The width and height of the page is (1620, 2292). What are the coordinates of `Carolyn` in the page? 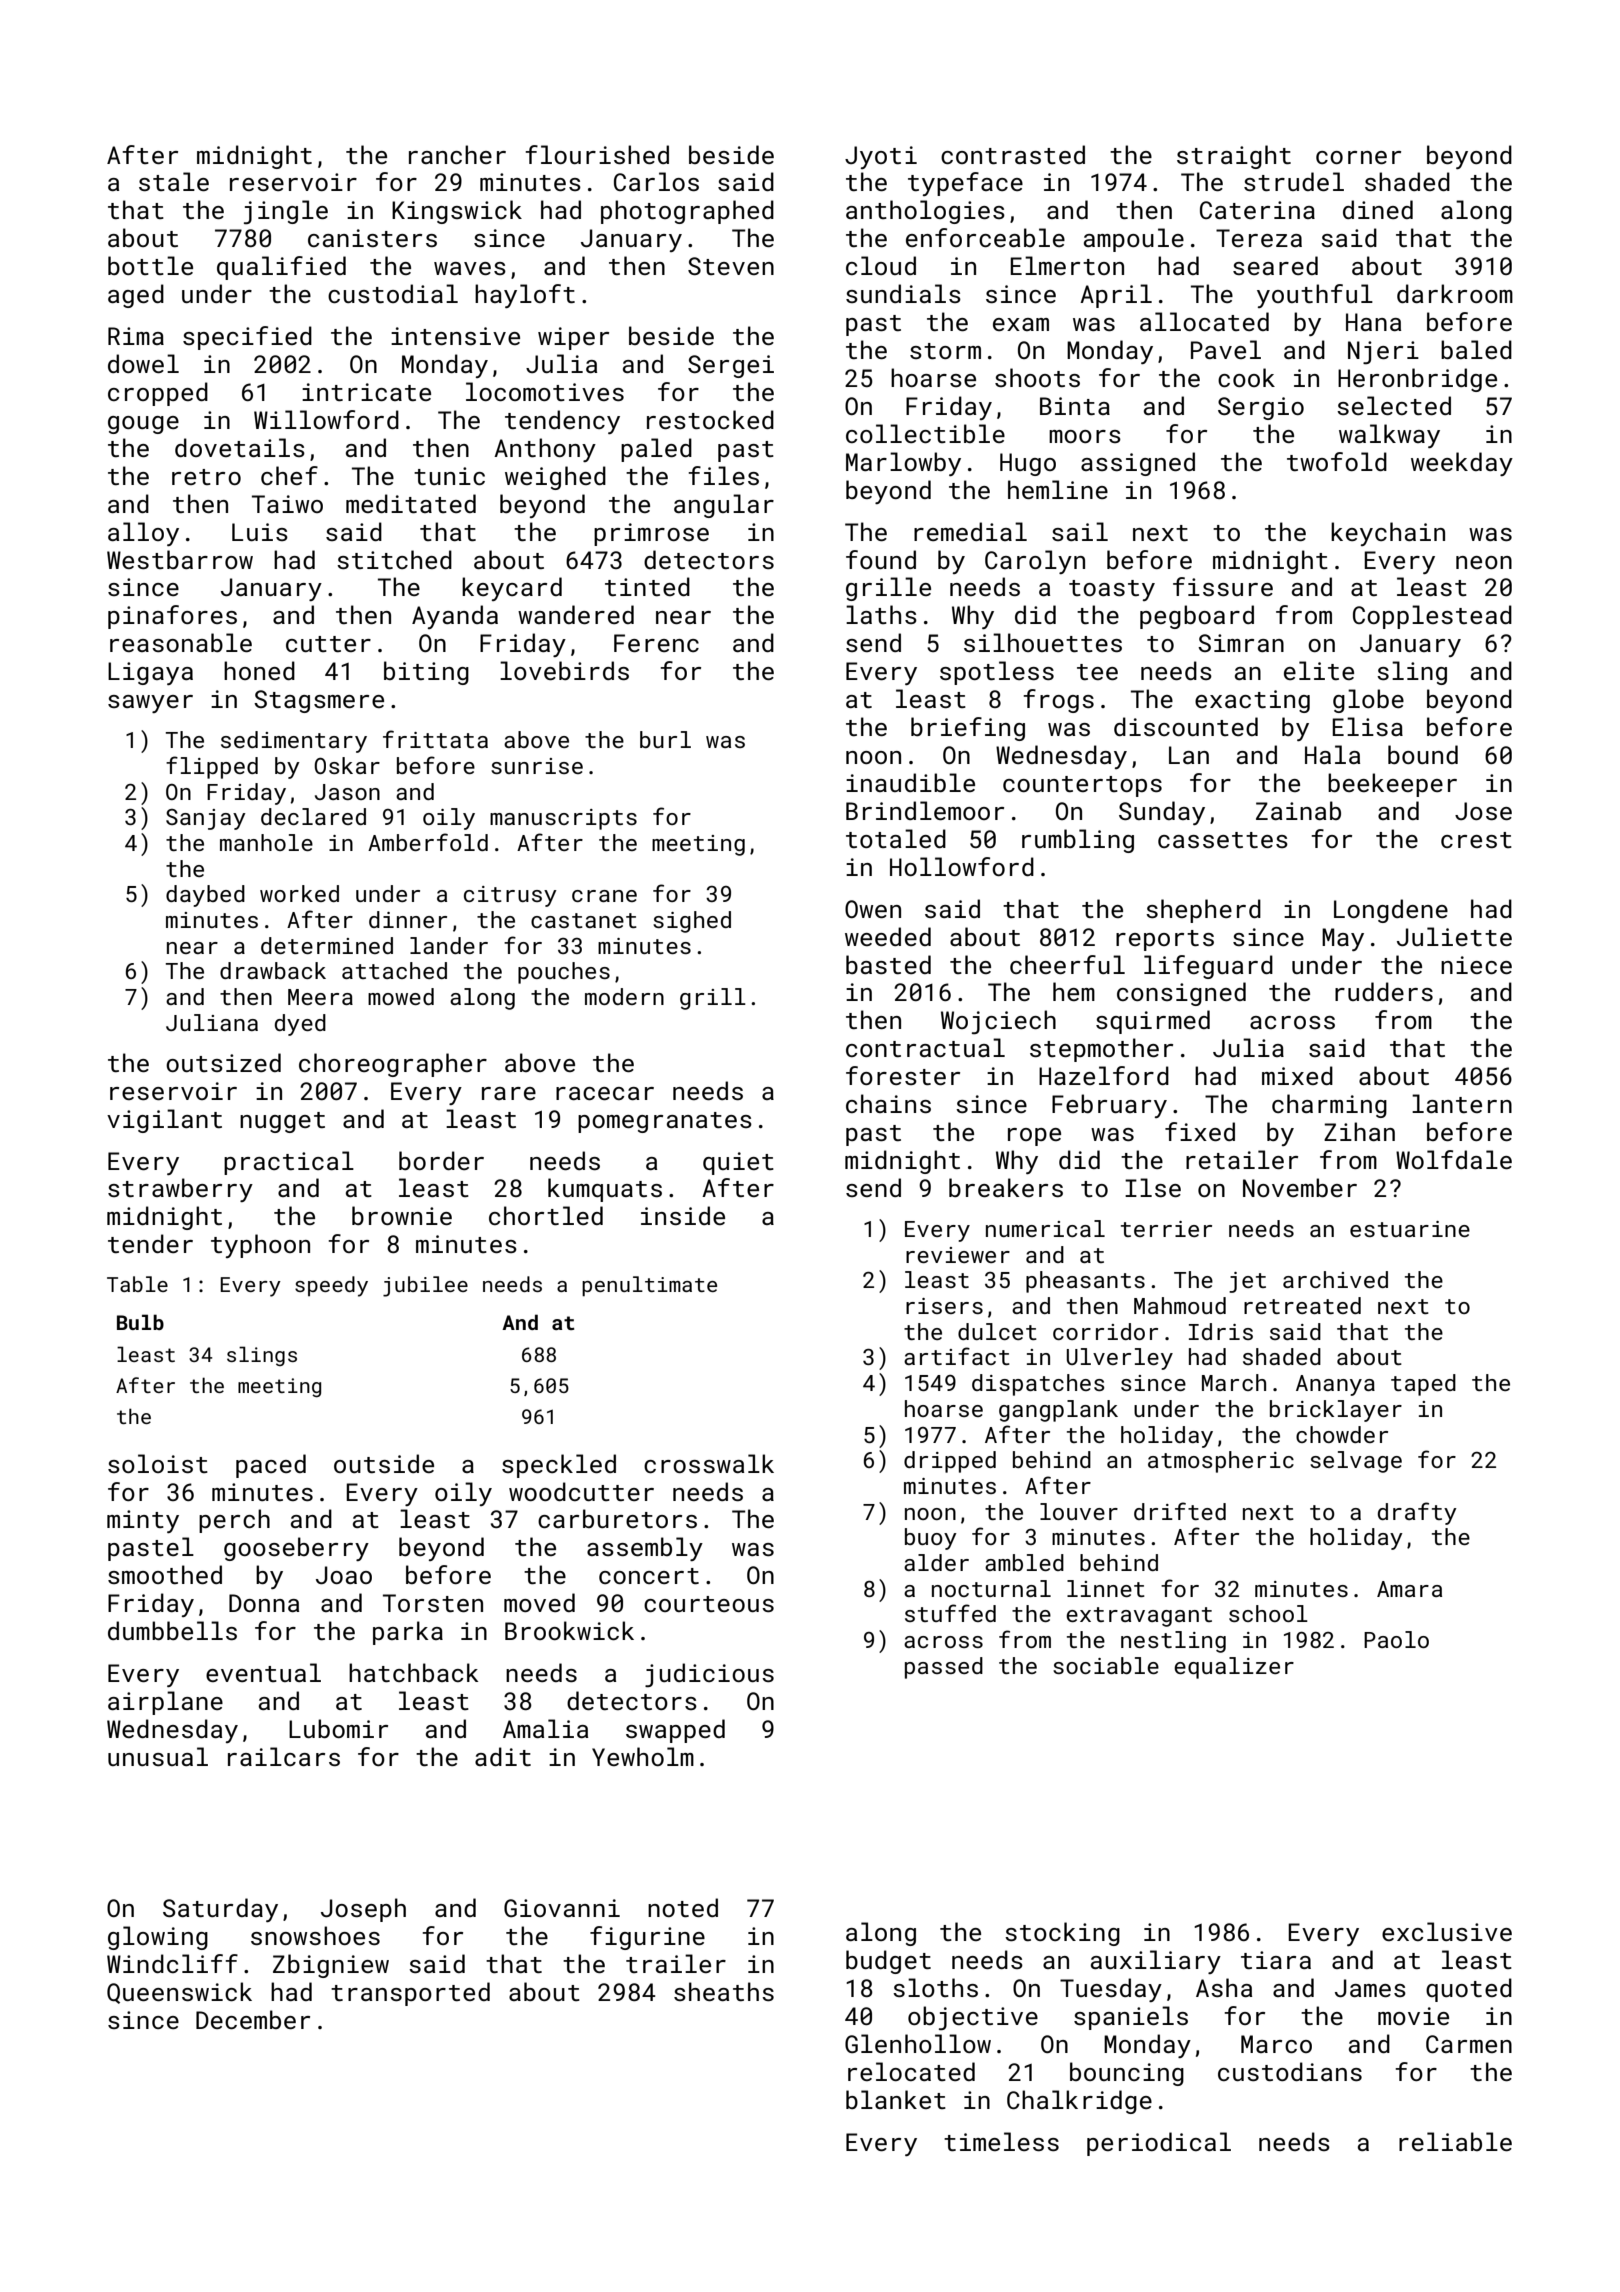 It's located at (1035, 562).
